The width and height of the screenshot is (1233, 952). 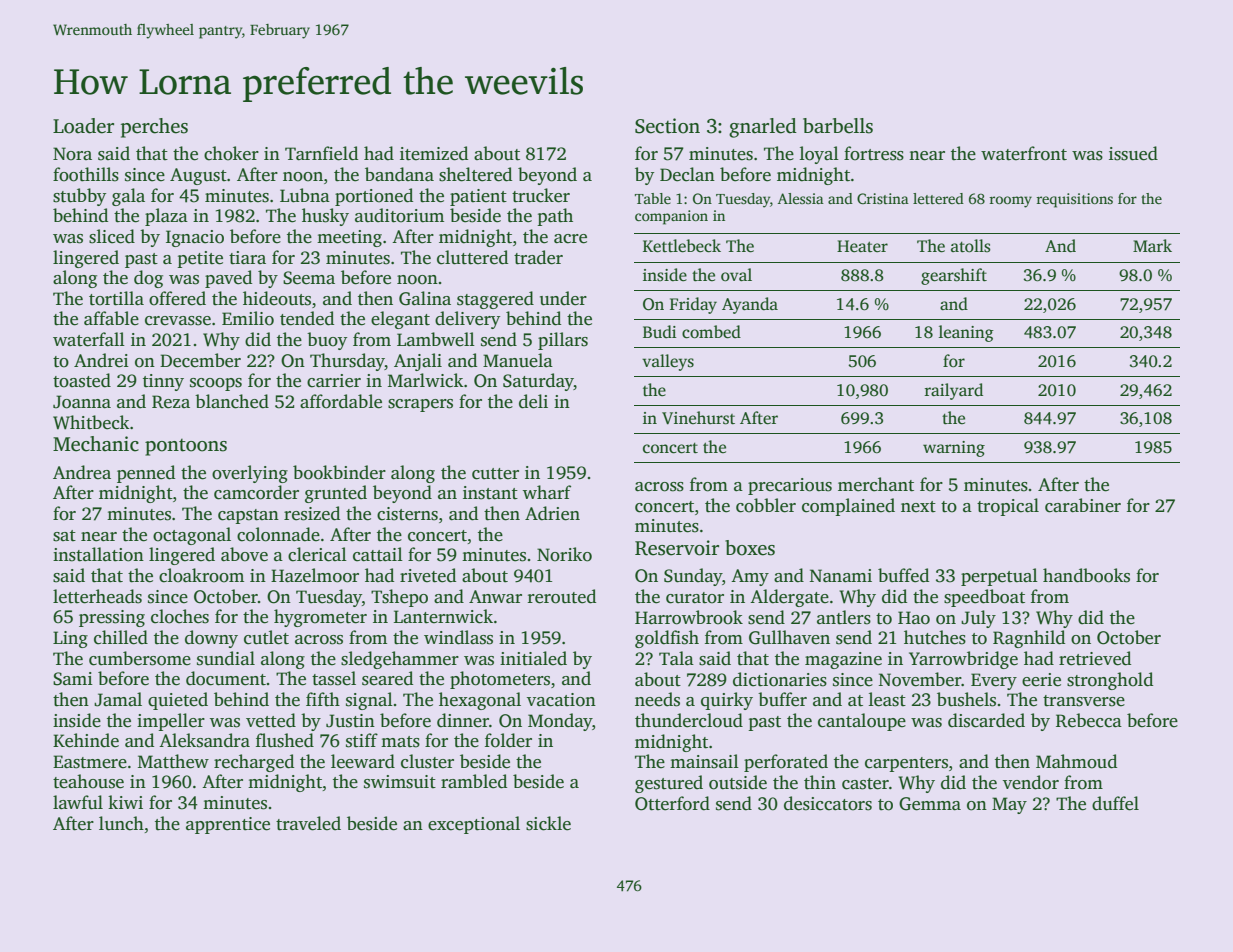 What do you see at coordinates (1152, 245) in the screenshot?
I see `Mark` at bounding box center [1152, 245].
